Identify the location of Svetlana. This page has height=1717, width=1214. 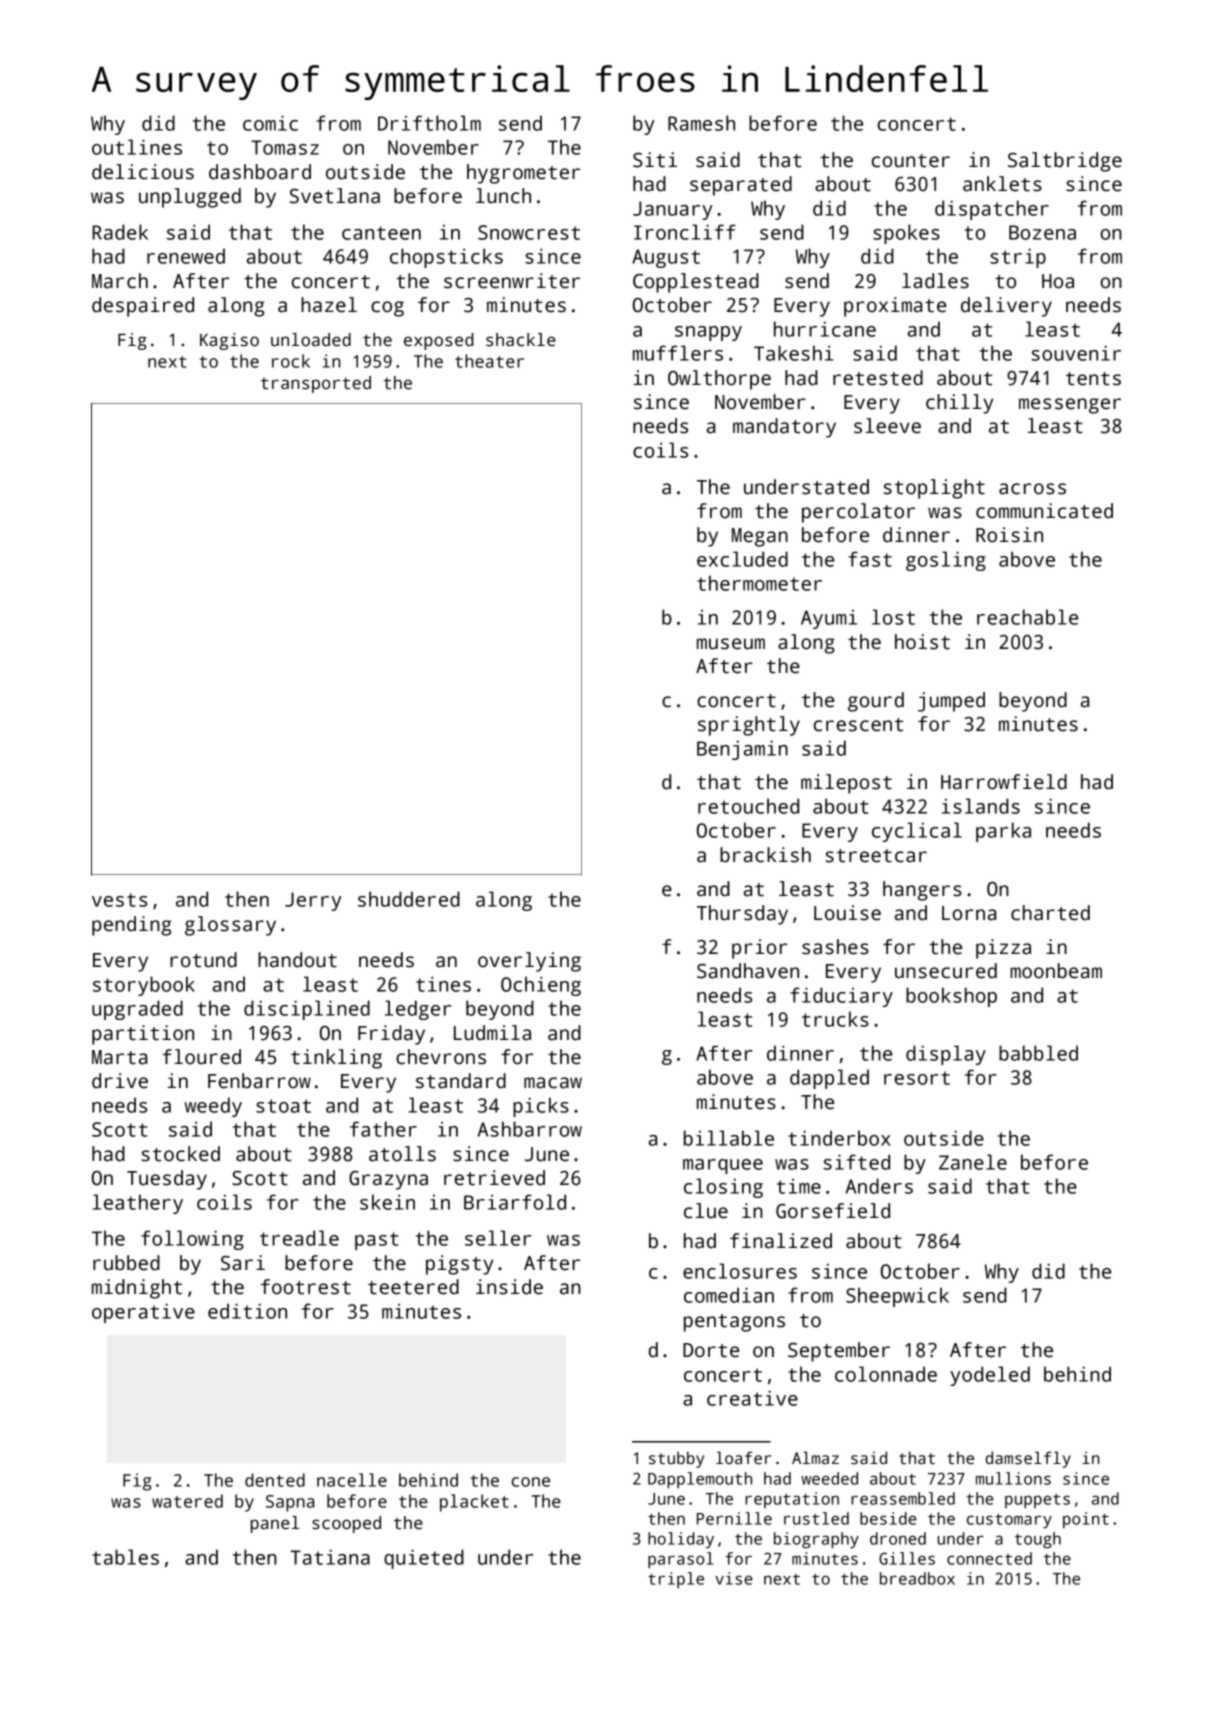
(335, 196).
